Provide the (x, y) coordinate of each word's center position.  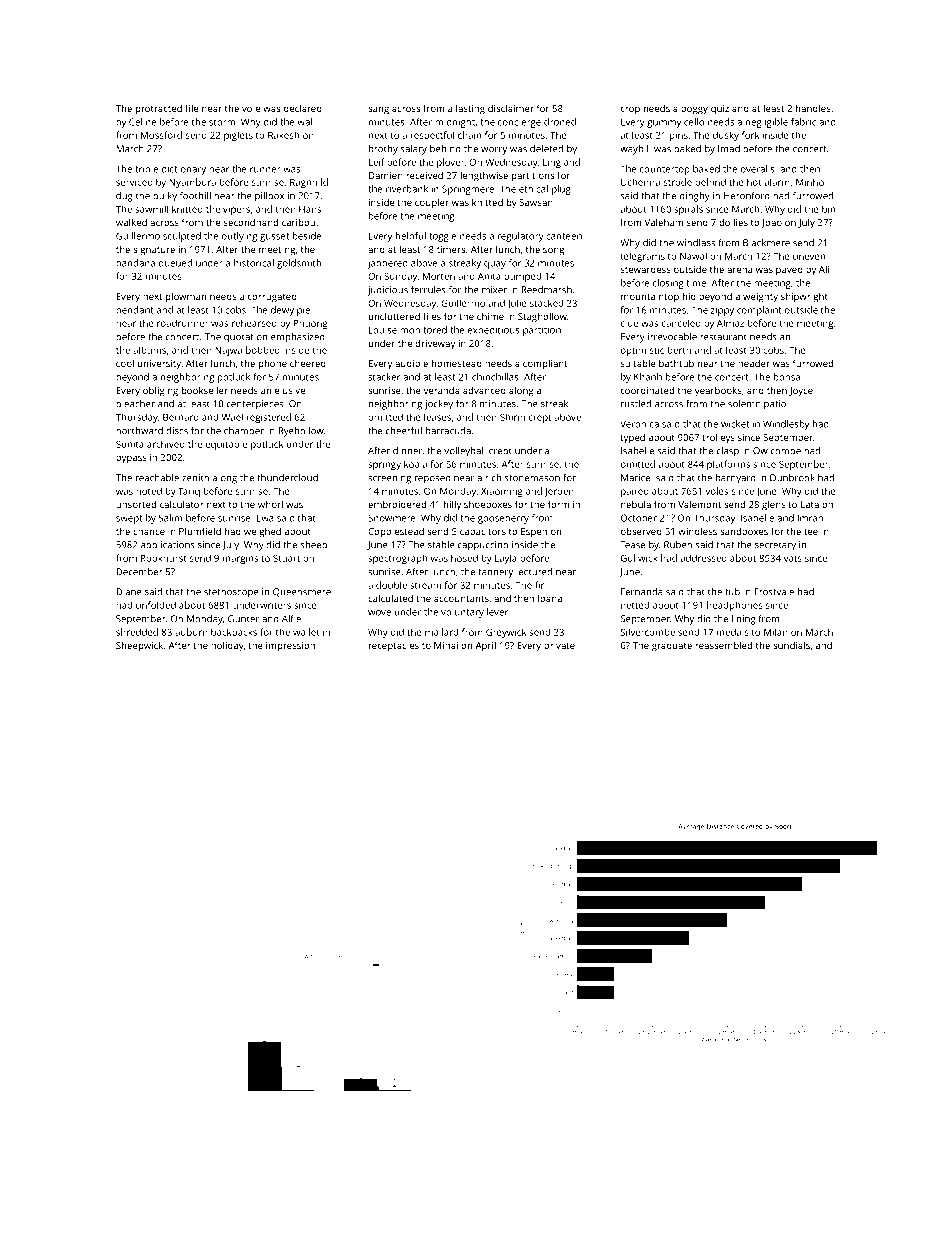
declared (303, 108)
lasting (470, 109)
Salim (170, 518)
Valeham (663, 222)
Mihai (446, 645)
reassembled (723, 645)
